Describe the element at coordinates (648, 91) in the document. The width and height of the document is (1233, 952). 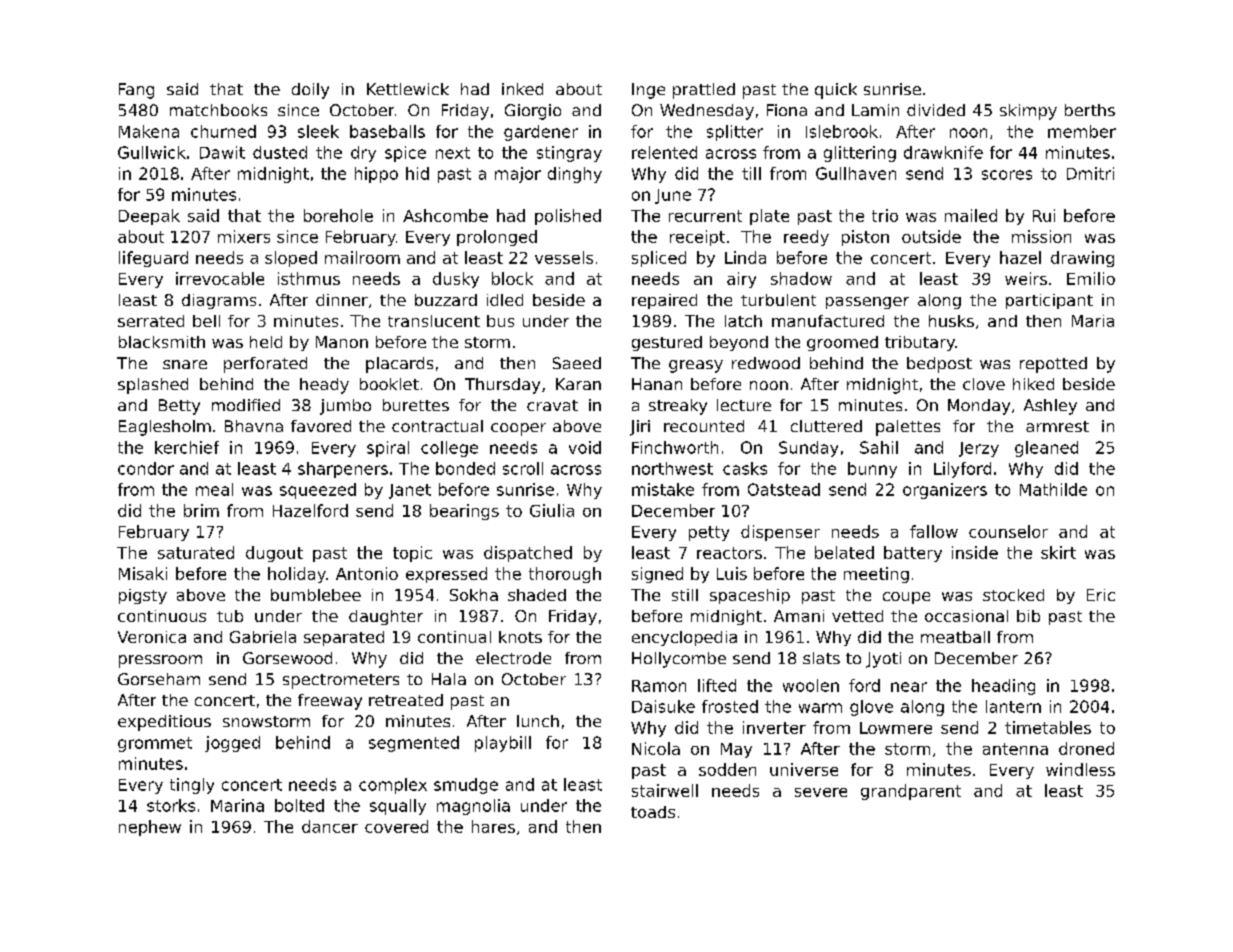
I see `Inge` at that location.
